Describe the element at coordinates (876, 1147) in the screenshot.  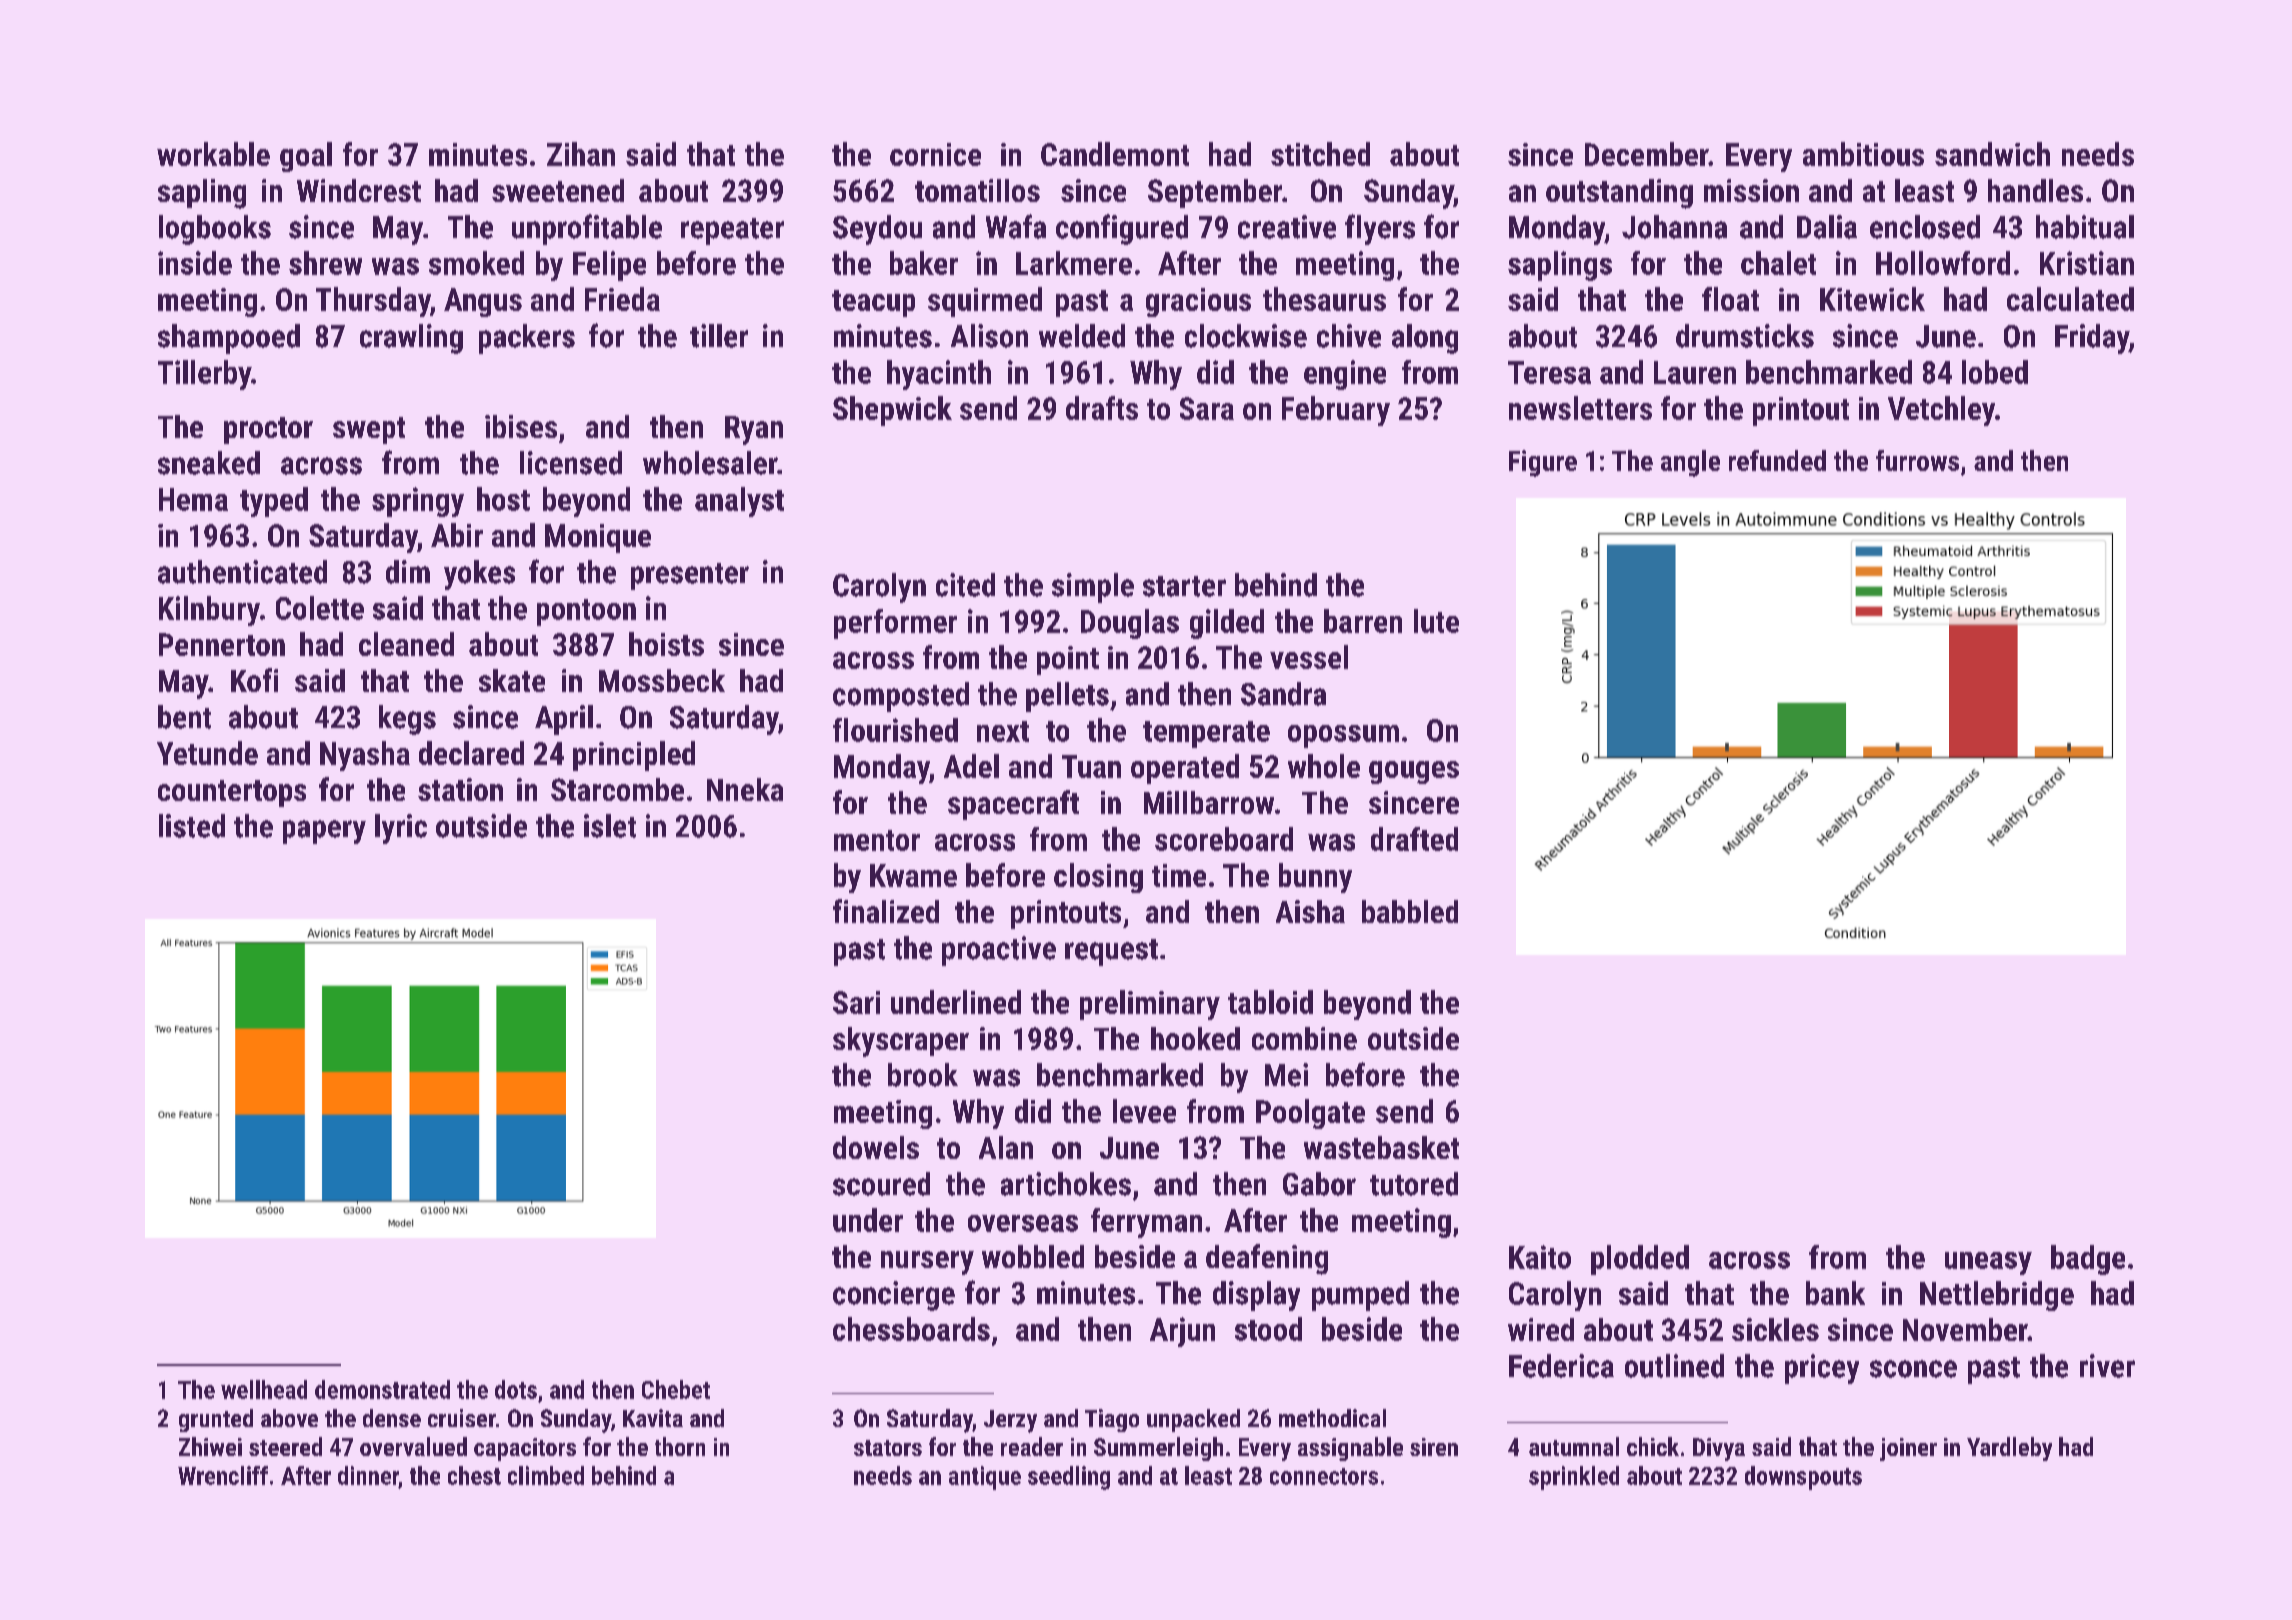
I see `dowels` at that location.
